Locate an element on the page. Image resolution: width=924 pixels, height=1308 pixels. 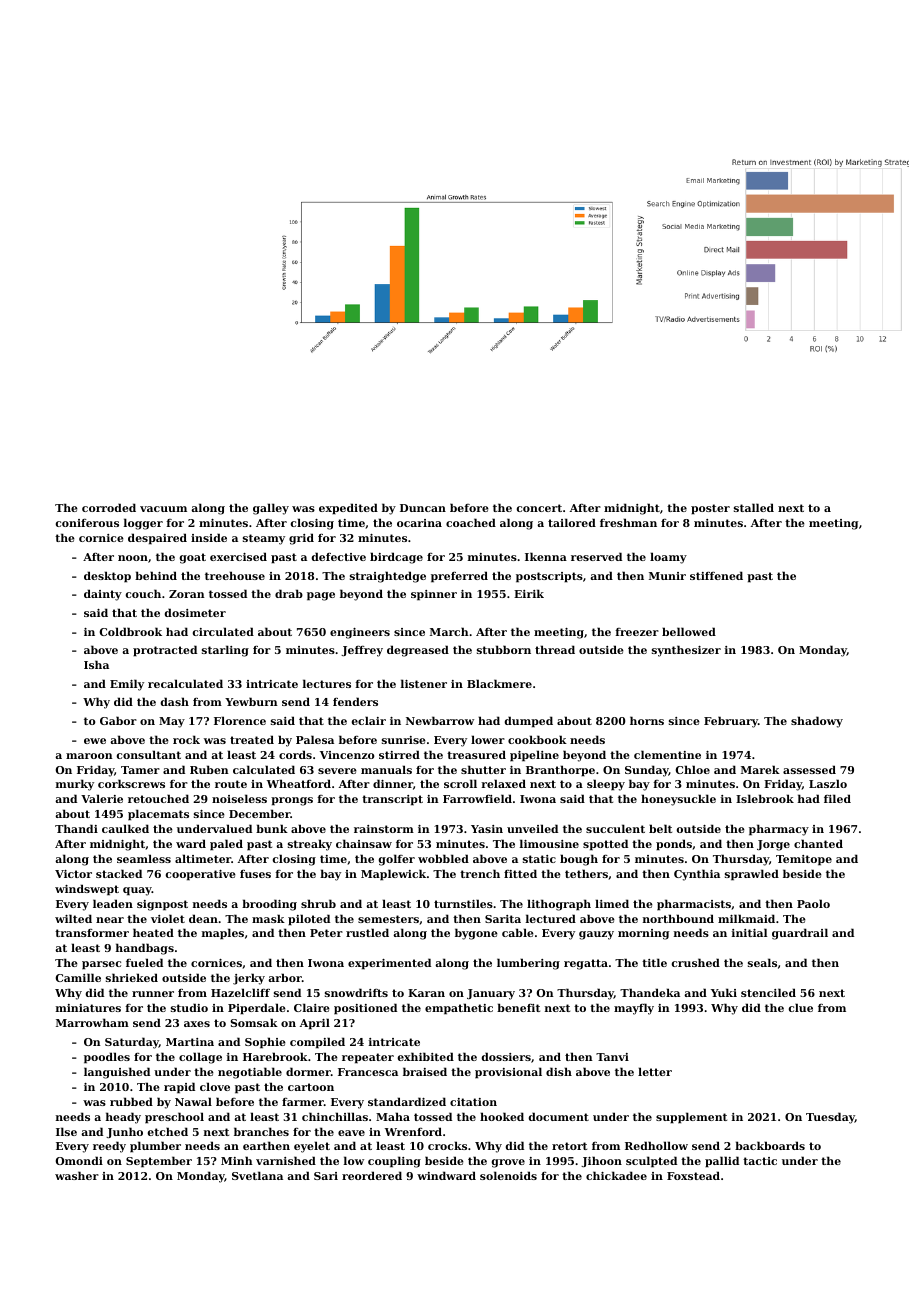
coniferous is located at coordinates (87, 523).
